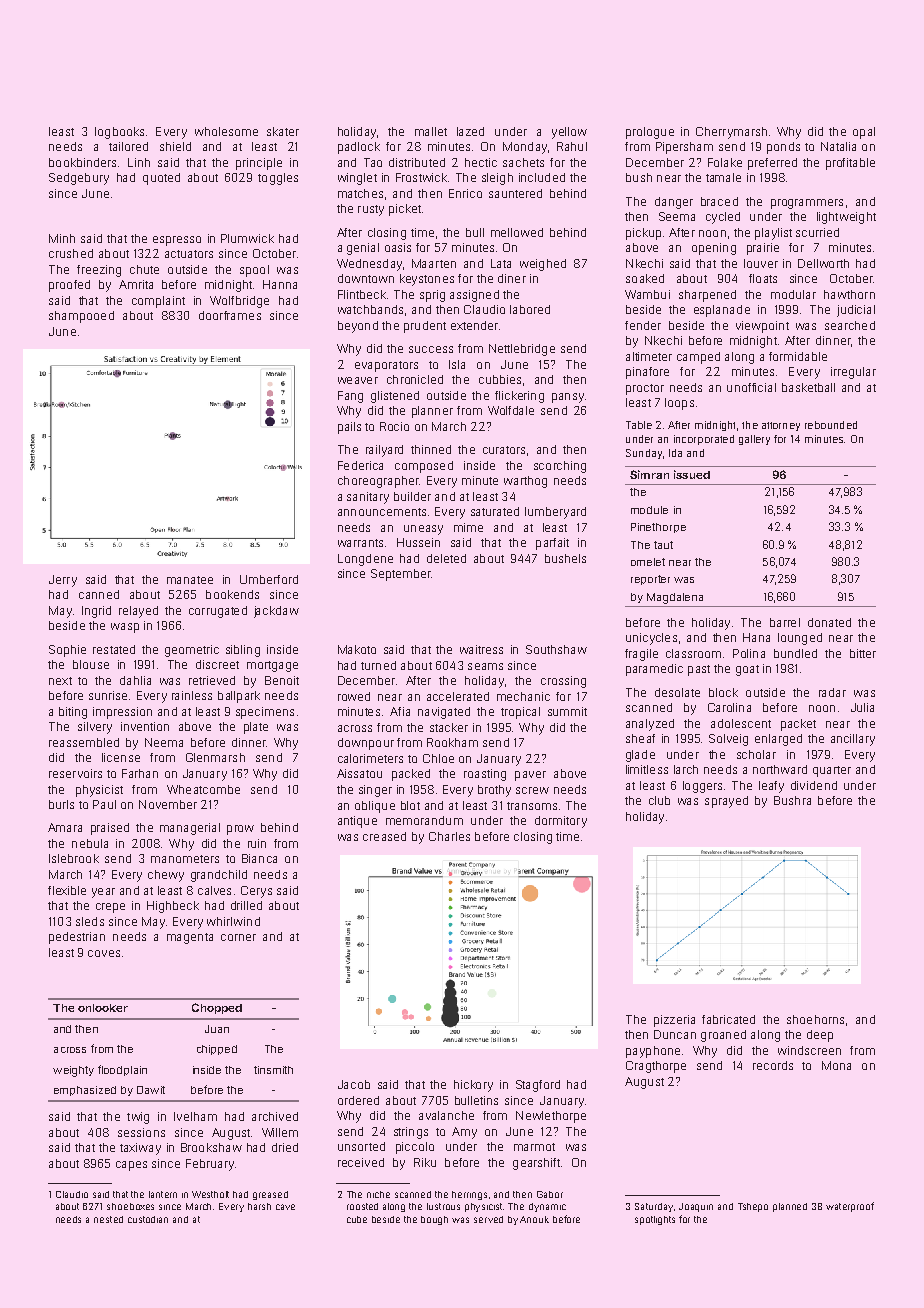 This screenshot has width=924, height=1308. Describe the element at coordinates (63, 581) in the screenshot. I see `Jerry` at that location.
